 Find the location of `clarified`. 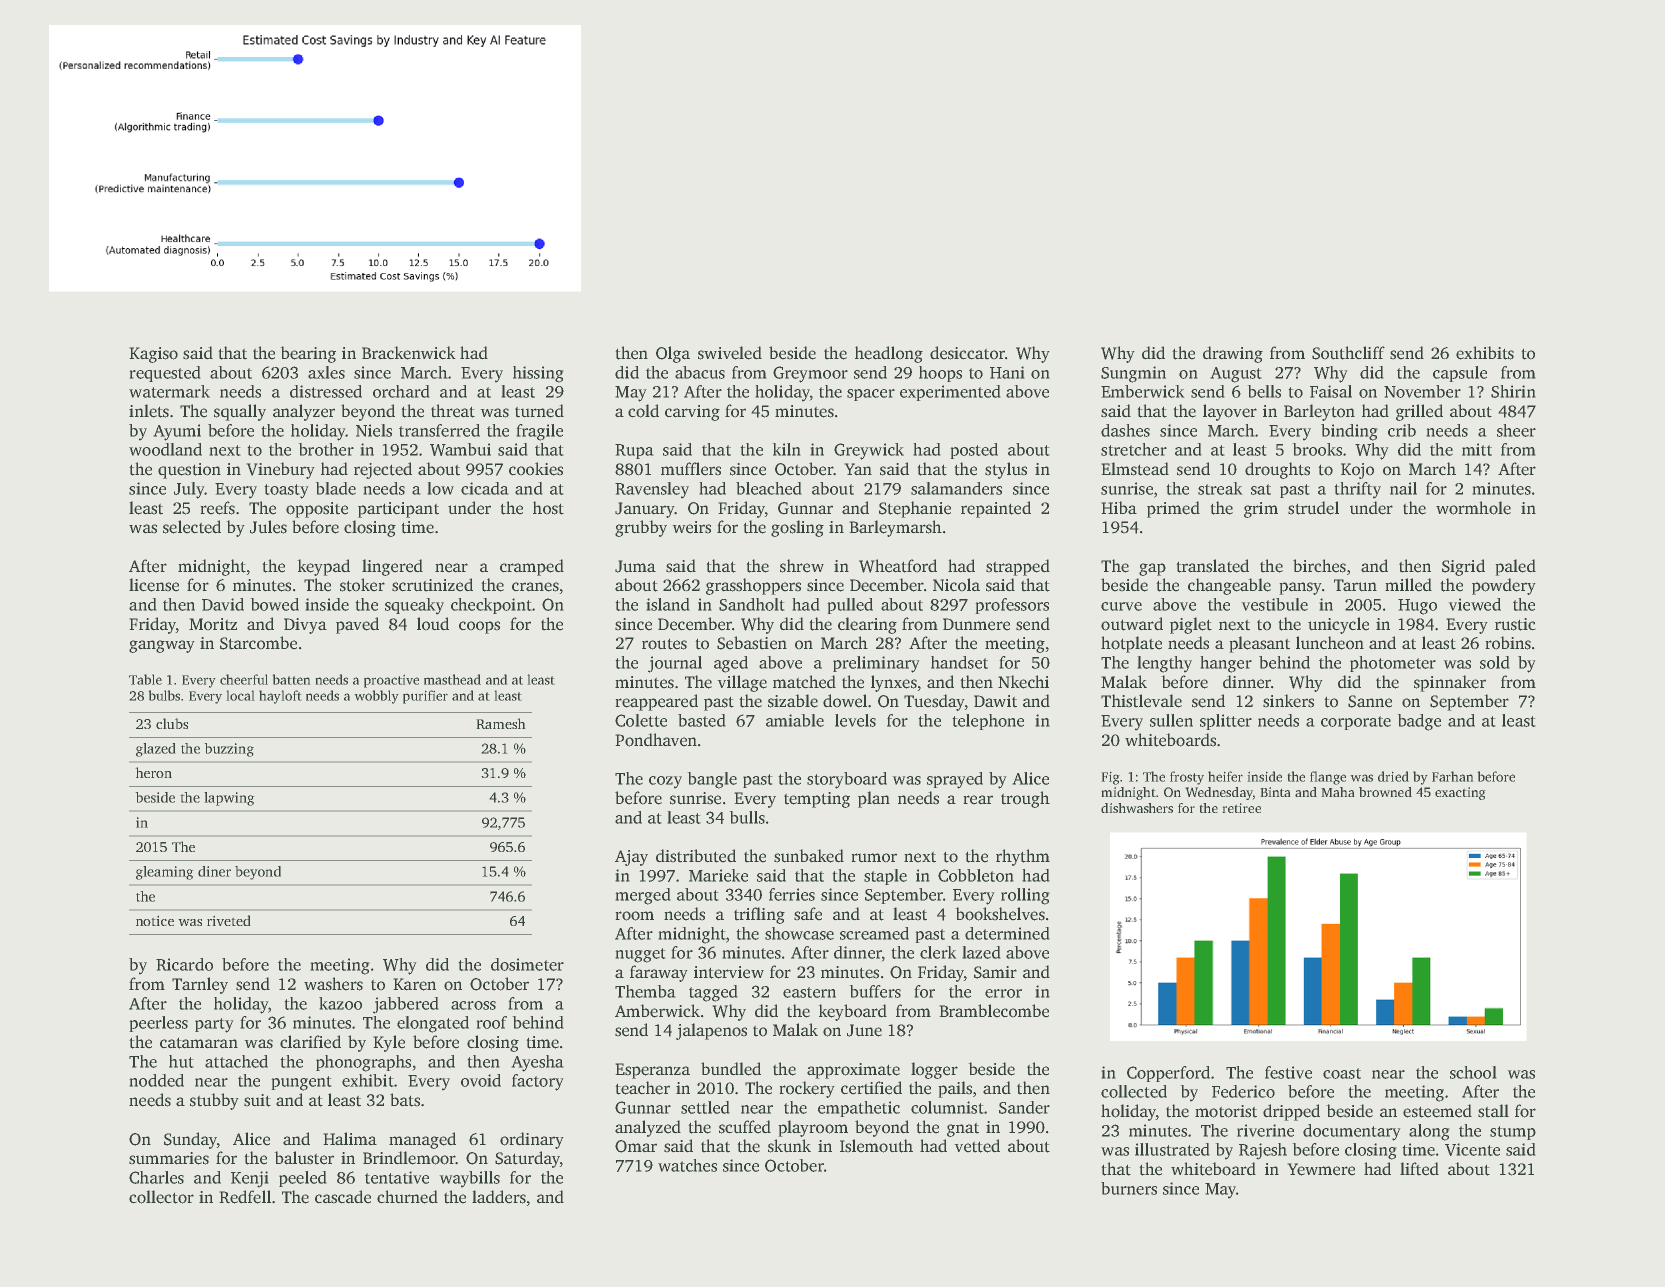

clarified is located at coordinates (310, 1042).
